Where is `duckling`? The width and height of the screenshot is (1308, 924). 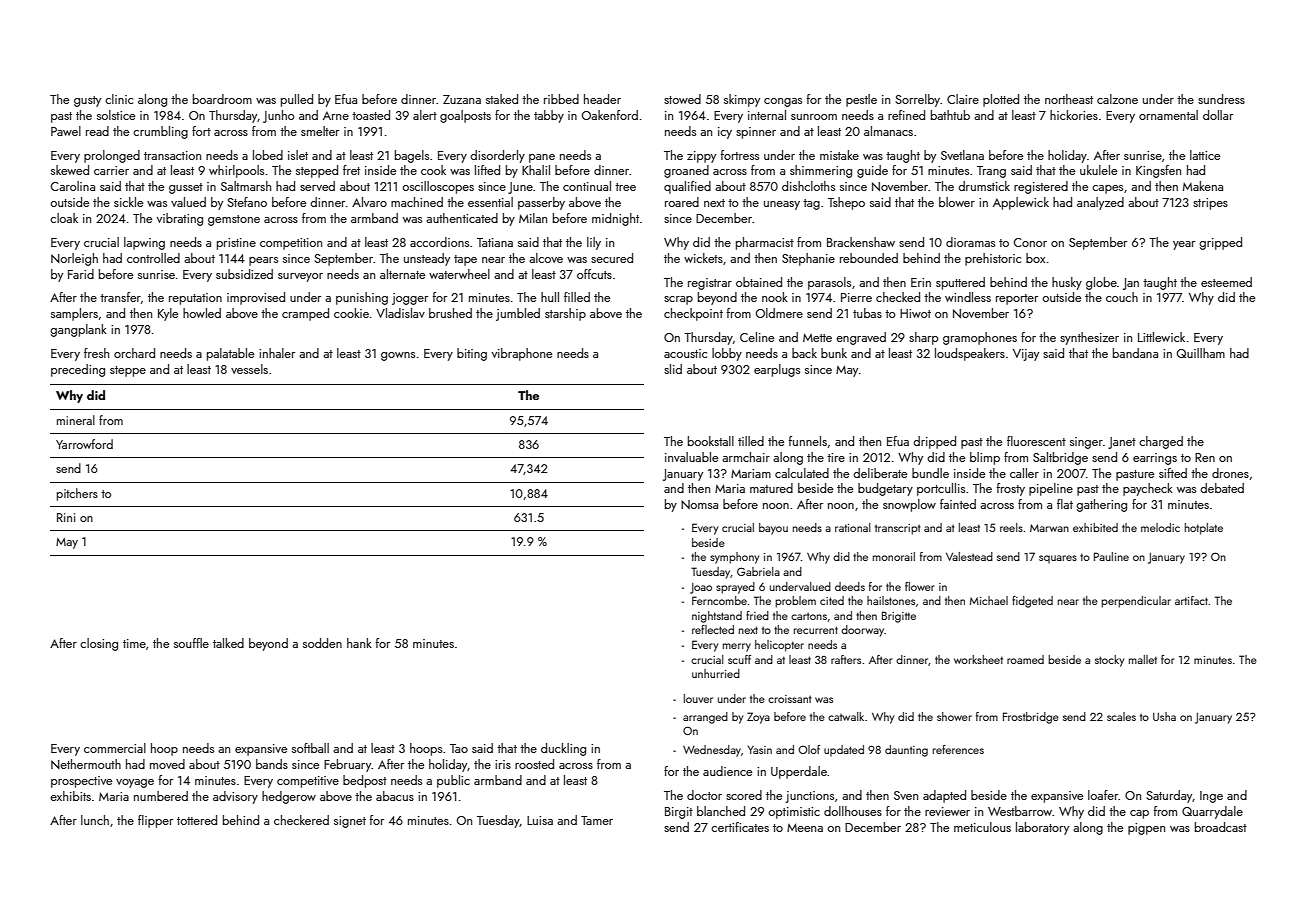 duckling is located at coordinates (563, 749).
